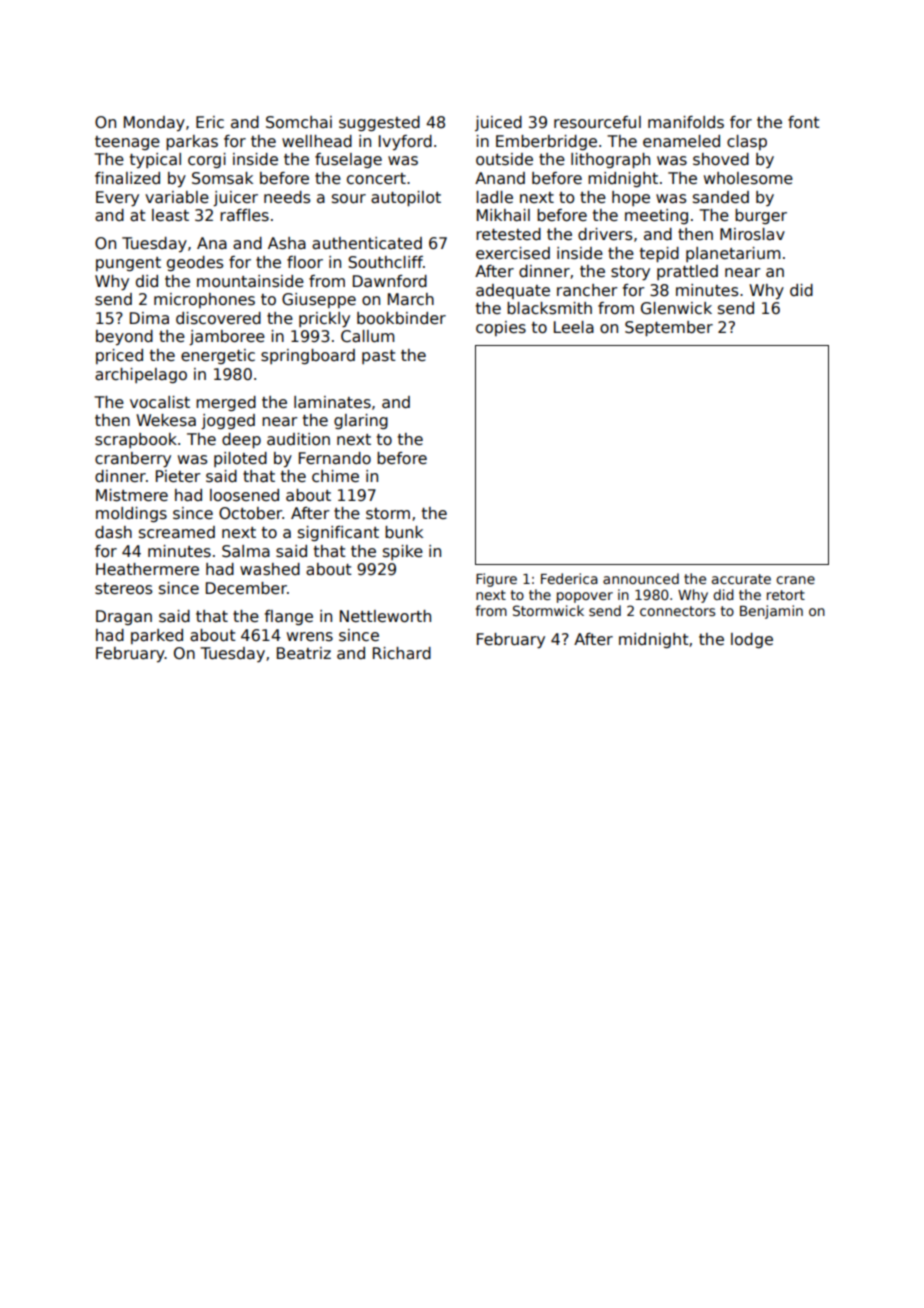 The height and width of the screenshot is (1308, 924). Describe the element at coordinates (686, 122) in the screenshot. I see `manifolds` at that location.
